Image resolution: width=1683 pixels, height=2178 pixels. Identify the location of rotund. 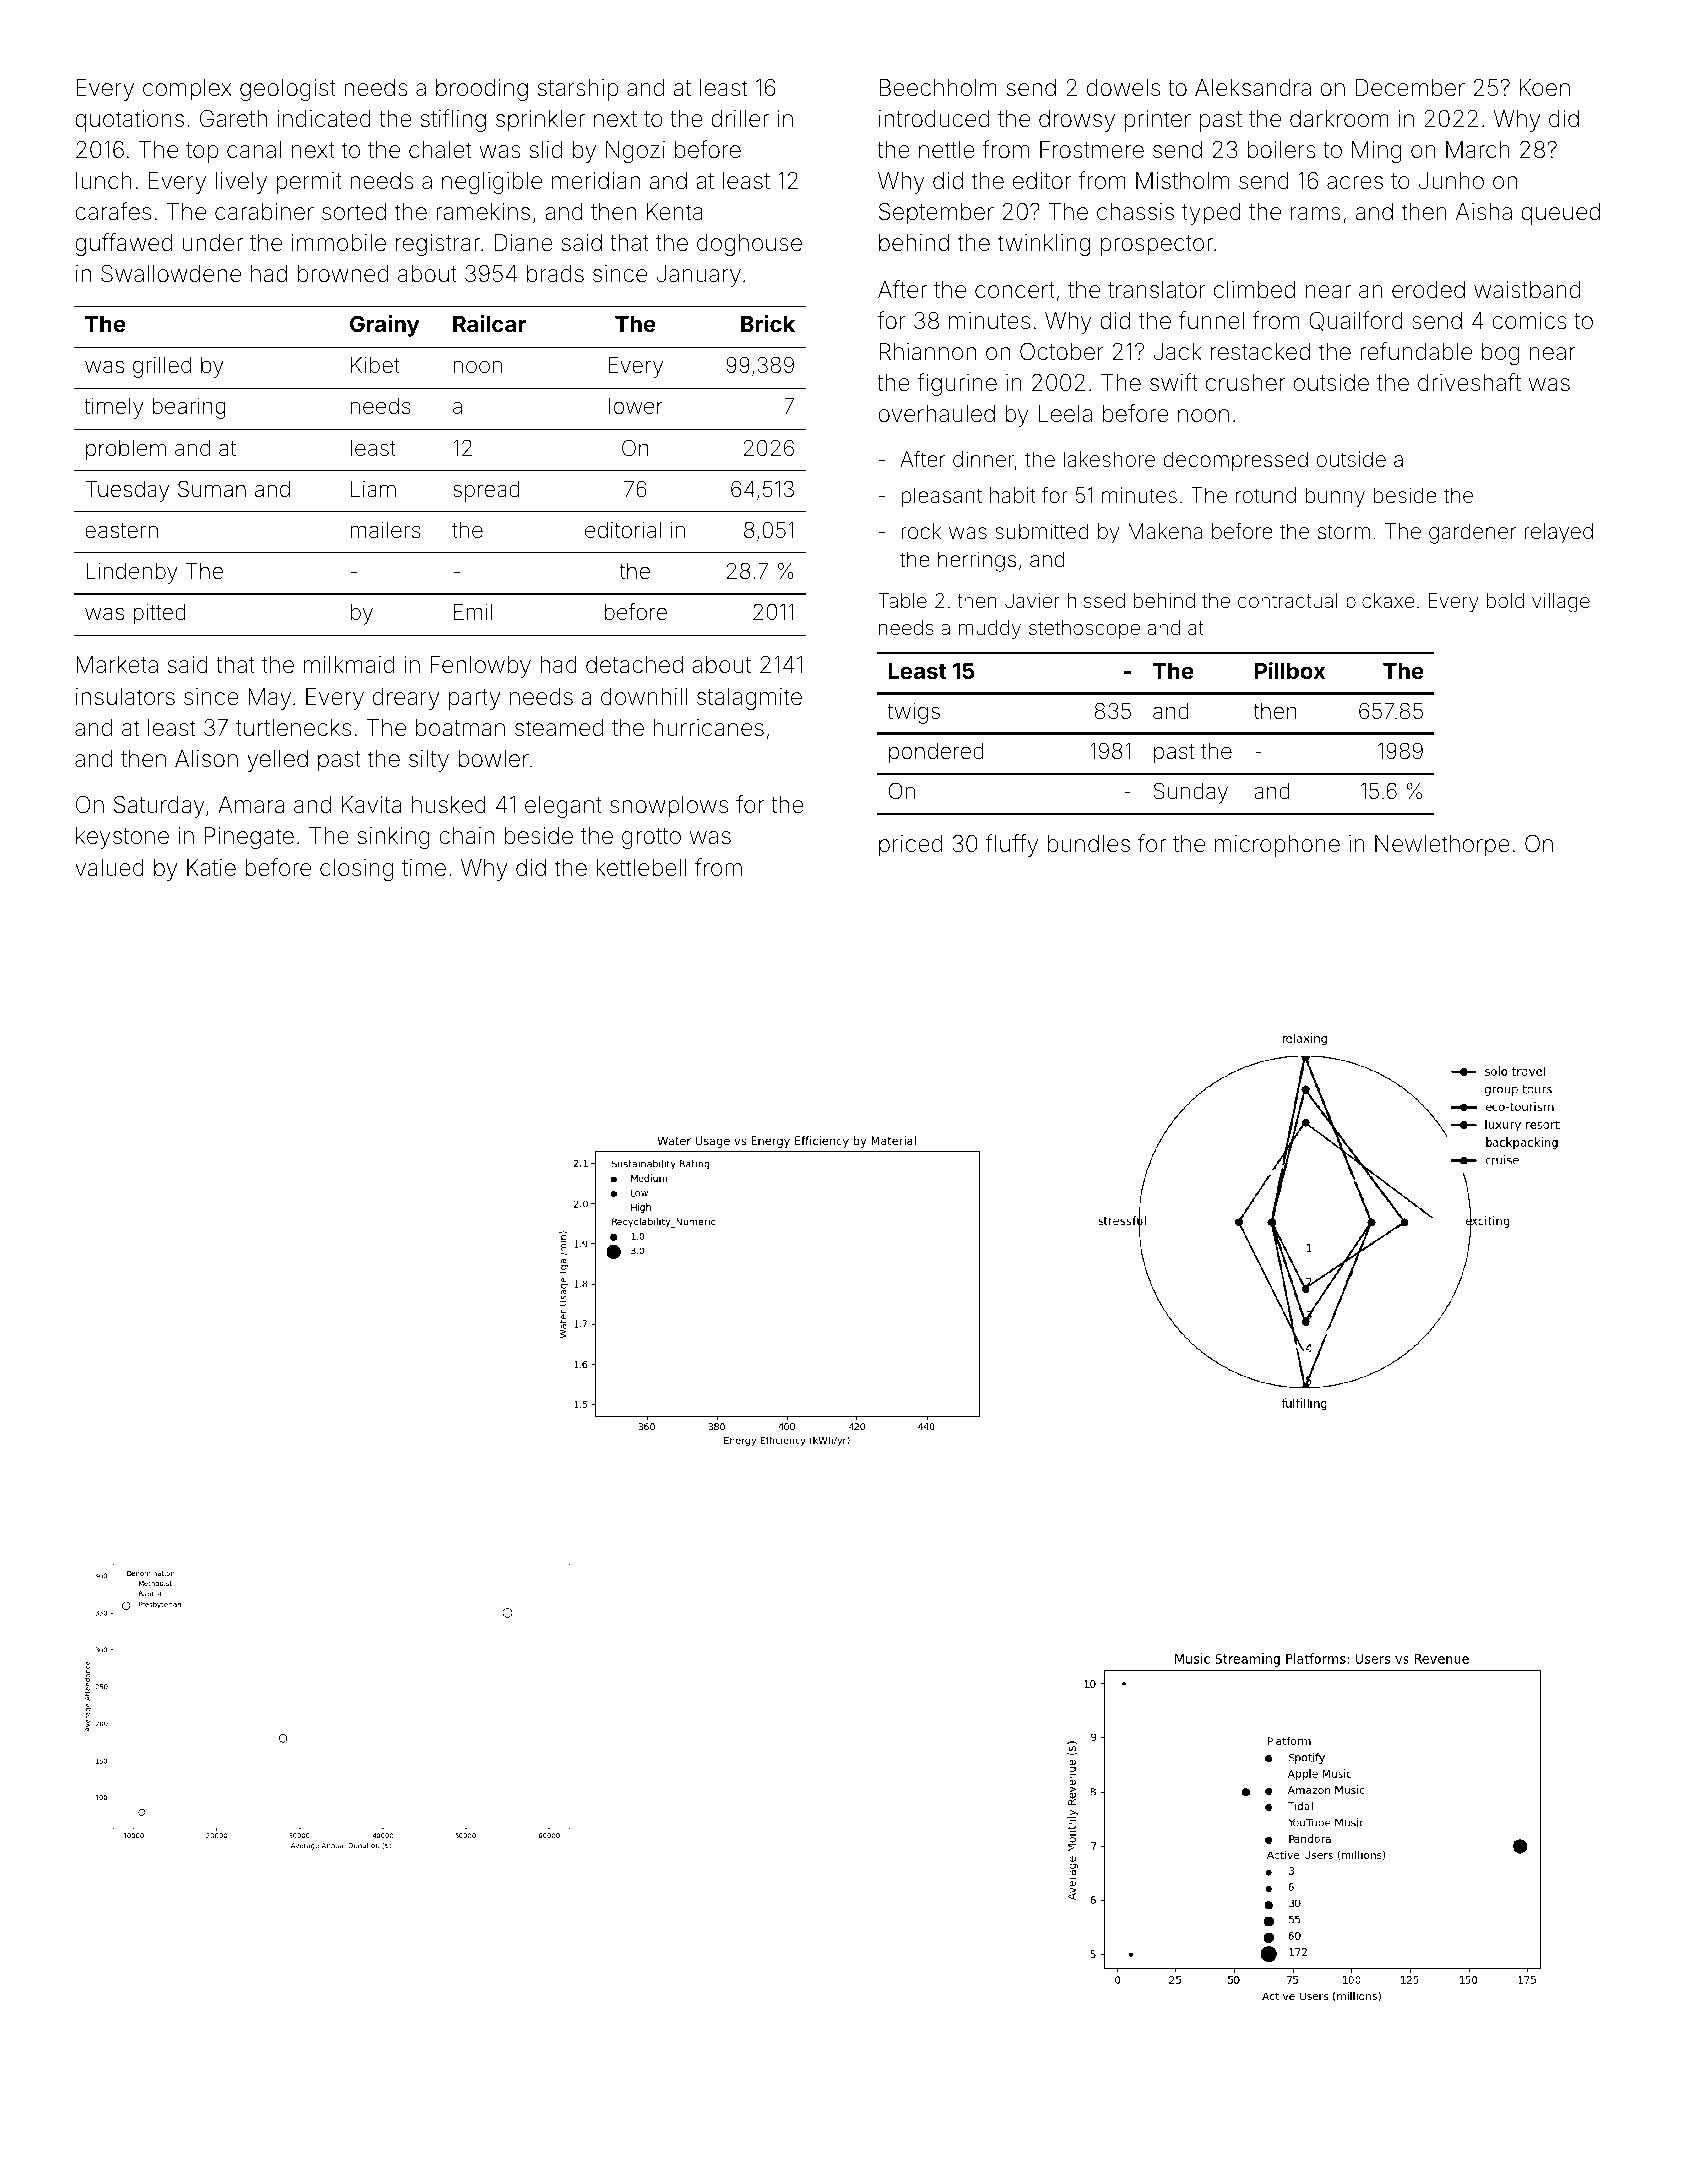
(1266, 495).
